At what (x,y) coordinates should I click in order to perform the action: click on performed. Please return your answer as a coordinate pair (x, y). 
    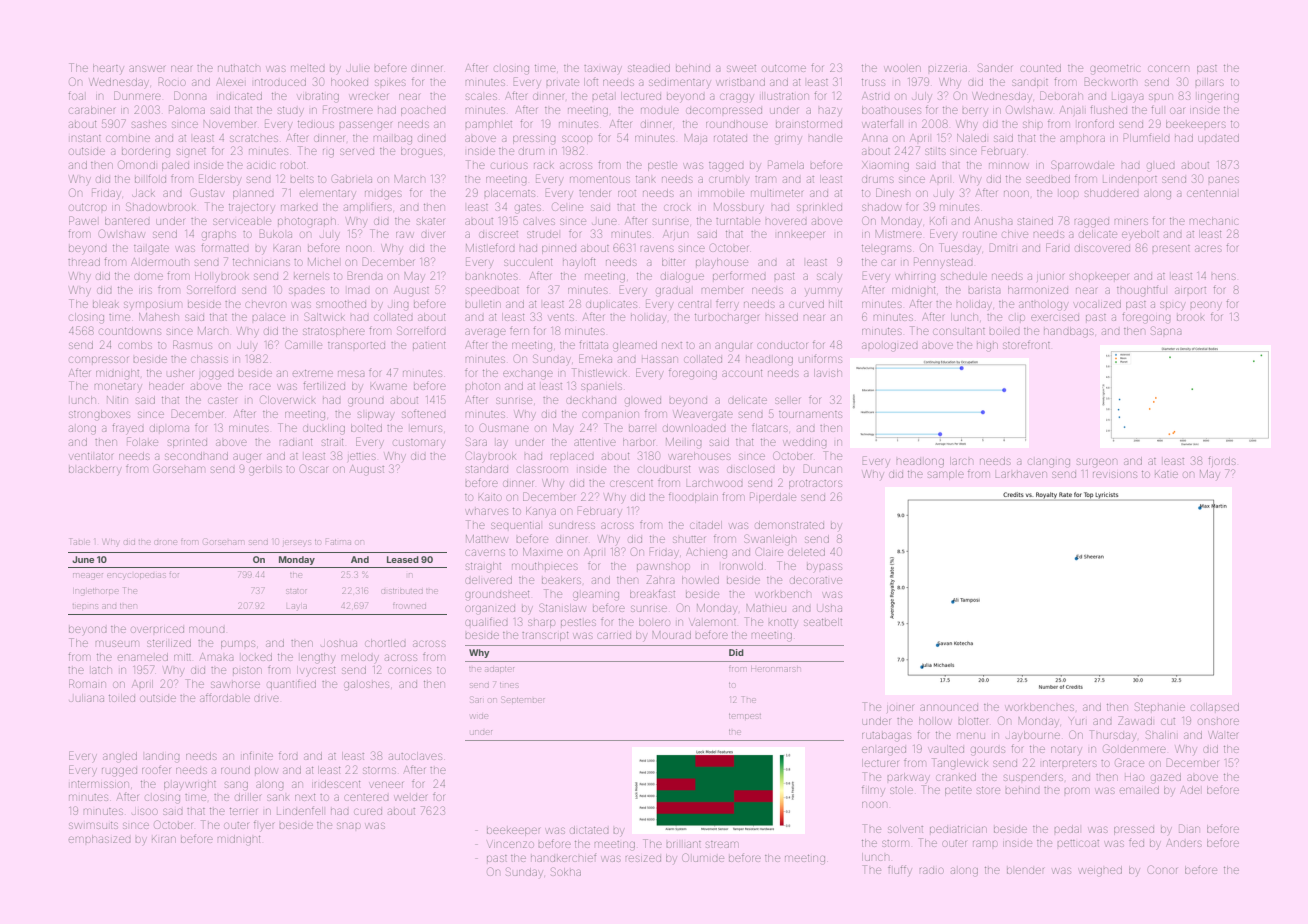
    Looking at the image, I should click on (739, 275).
